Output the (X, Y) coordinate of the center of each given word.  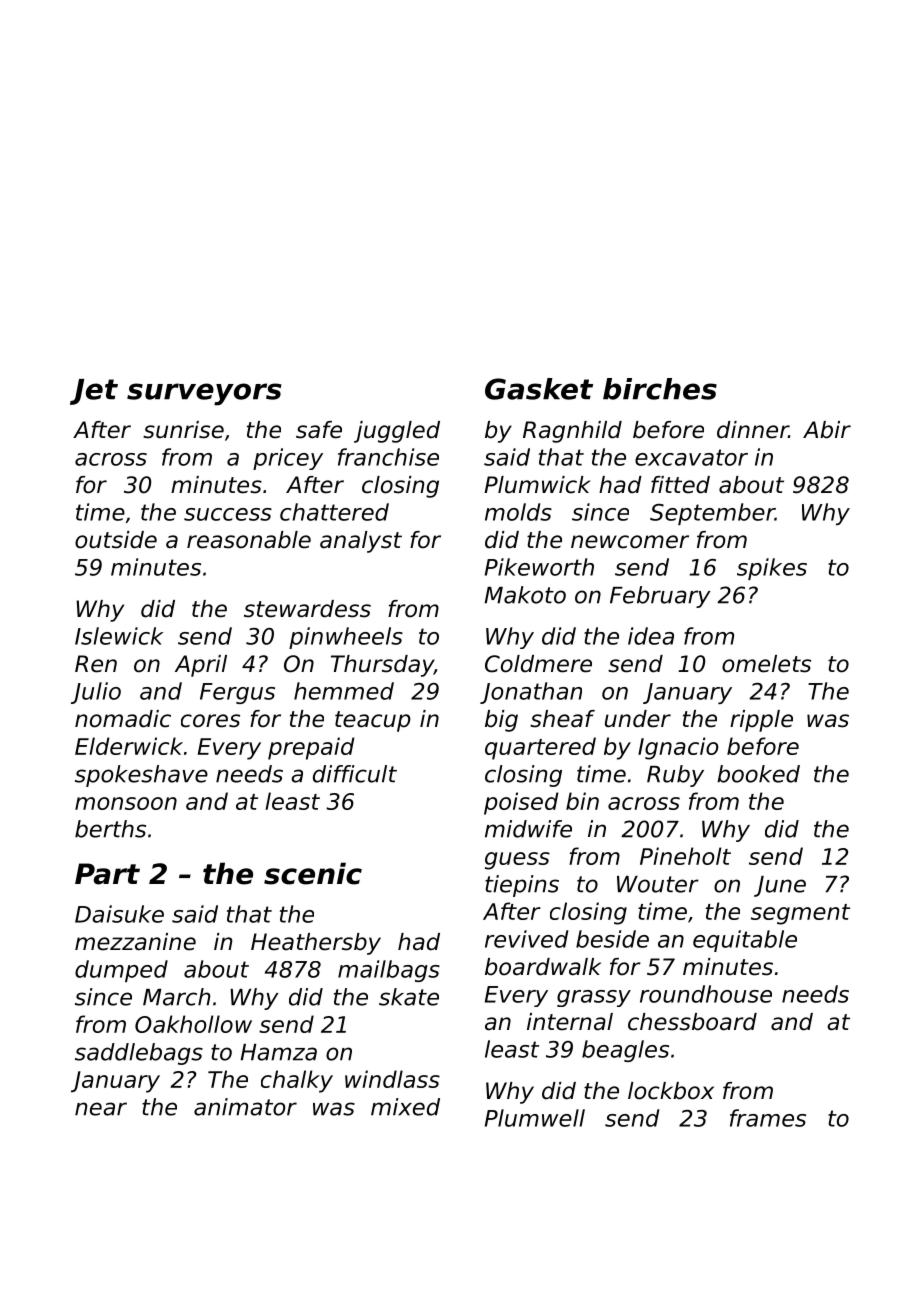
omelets (766, 664)
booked (758, 774)
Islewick (119, 636)
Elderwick (129, 746)
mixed (405, 1107)
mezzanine (135, 942)
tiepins (522, 886)
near (101, 1109)
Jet (94, 392)
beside (612, 939)
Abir (827, 430)
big (501, 721)
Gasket (539, 389)
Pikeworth (539, 567)
